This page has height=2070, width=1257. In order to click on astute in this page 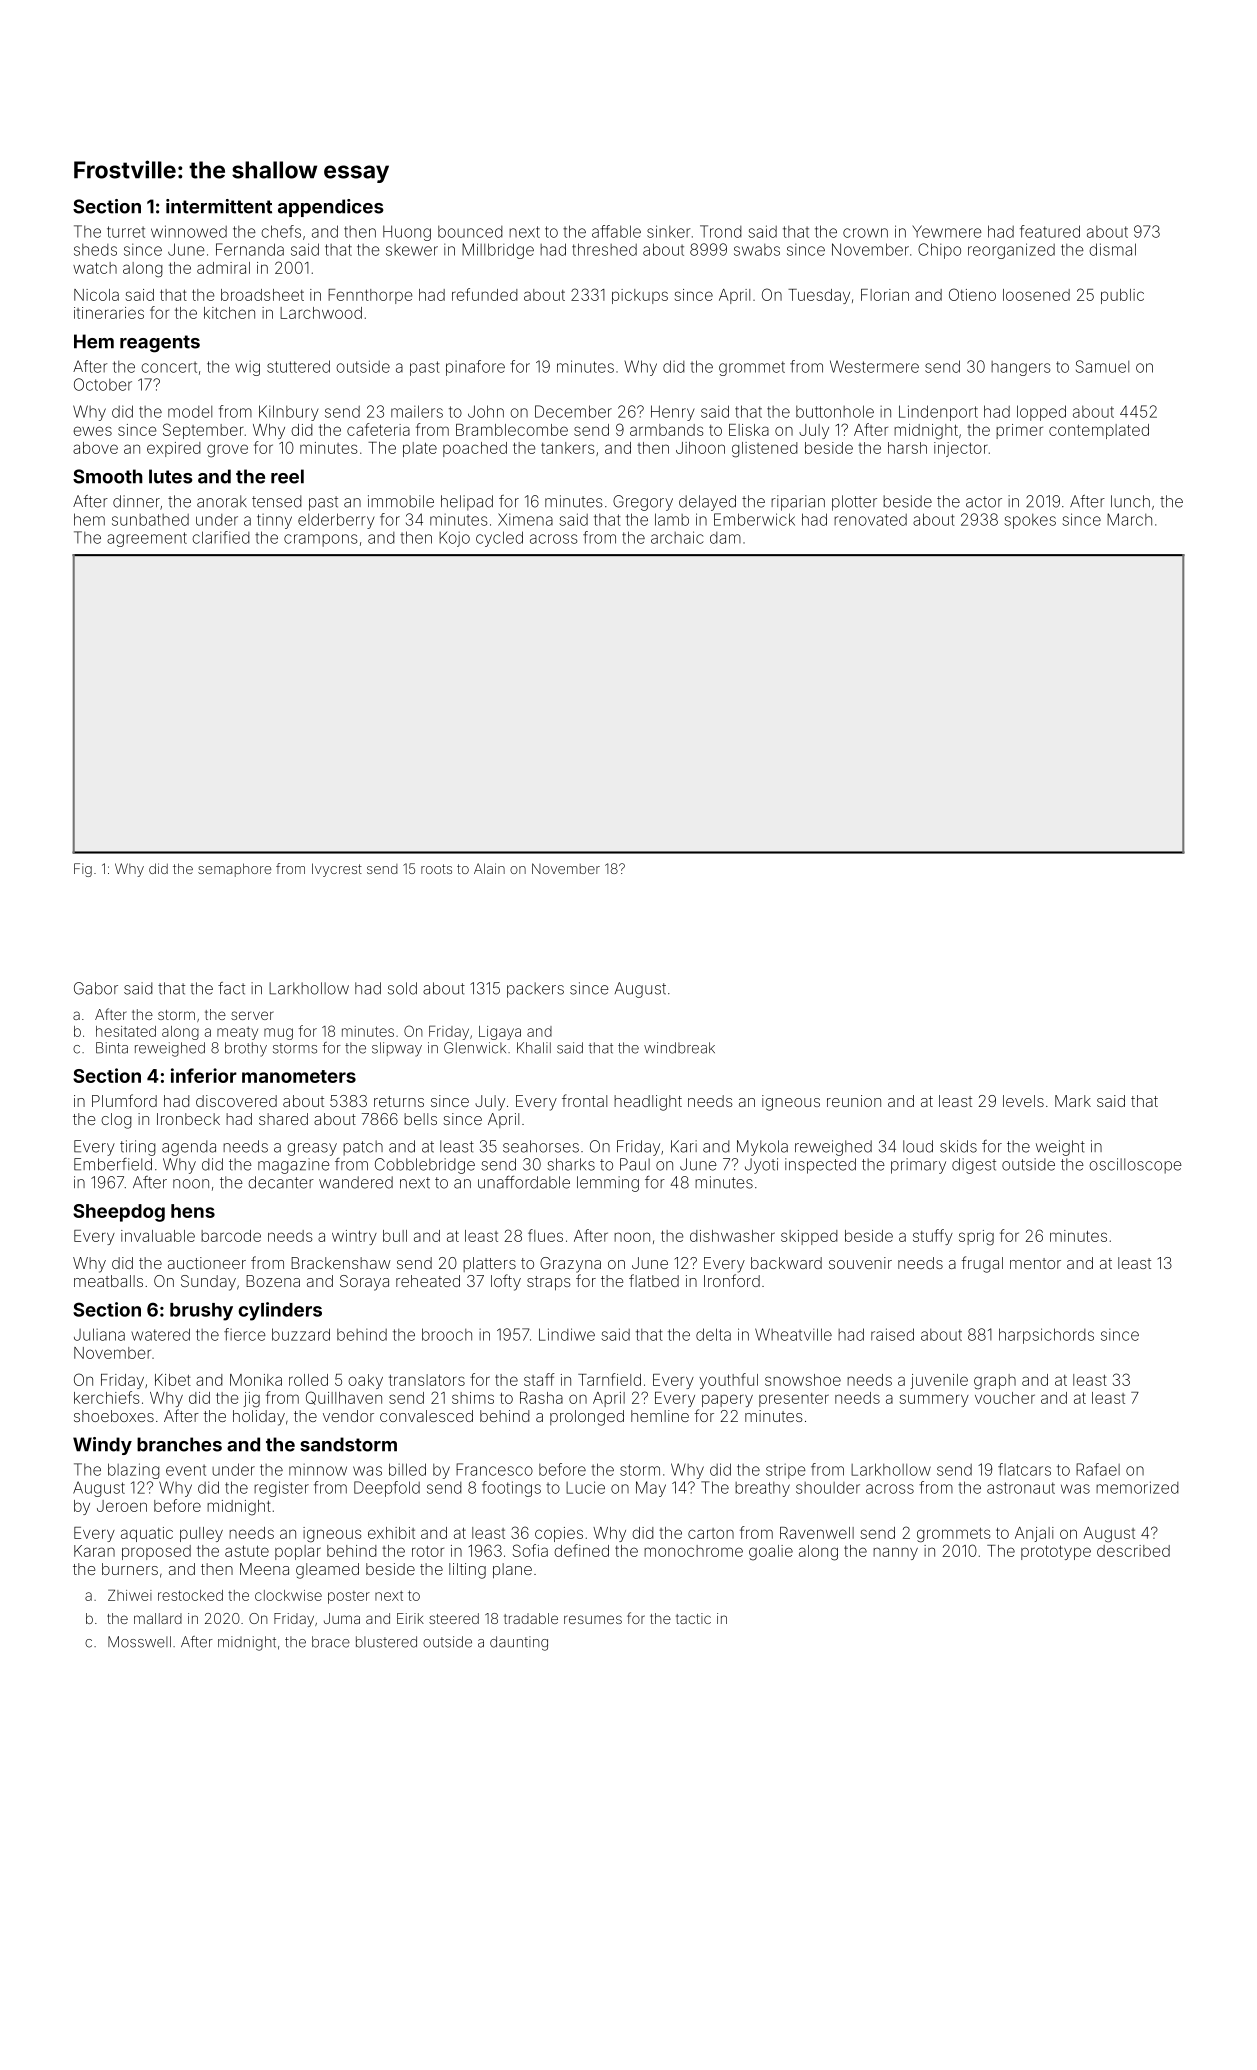, I will do `click(247, 1551)`.
